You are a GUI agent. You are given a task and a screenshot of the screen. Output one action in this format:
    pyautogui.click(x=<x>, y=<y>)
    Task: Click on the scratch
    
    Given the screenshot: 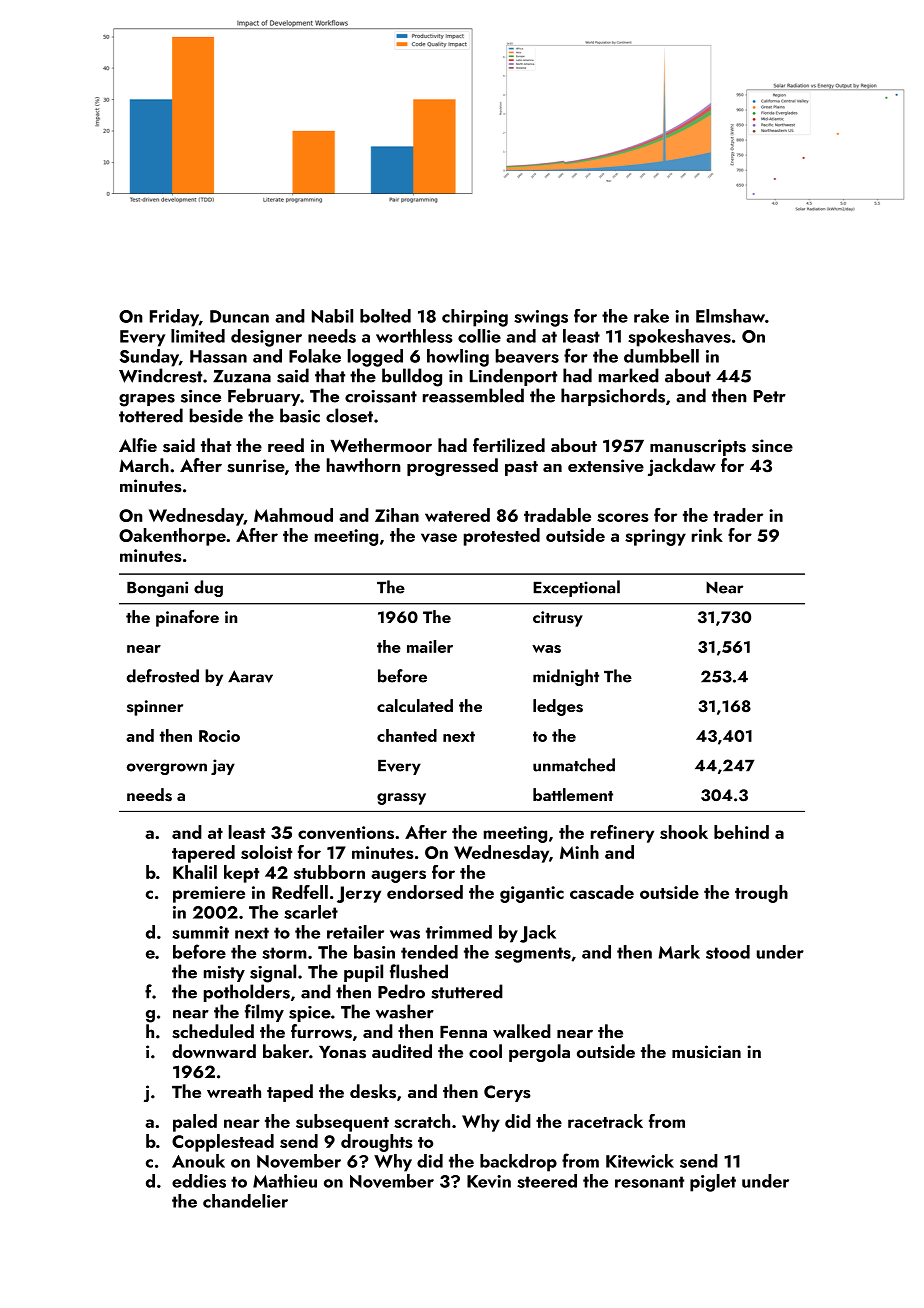 What is the action you would take?
    pyautogui.click(x=422, y=1121)
